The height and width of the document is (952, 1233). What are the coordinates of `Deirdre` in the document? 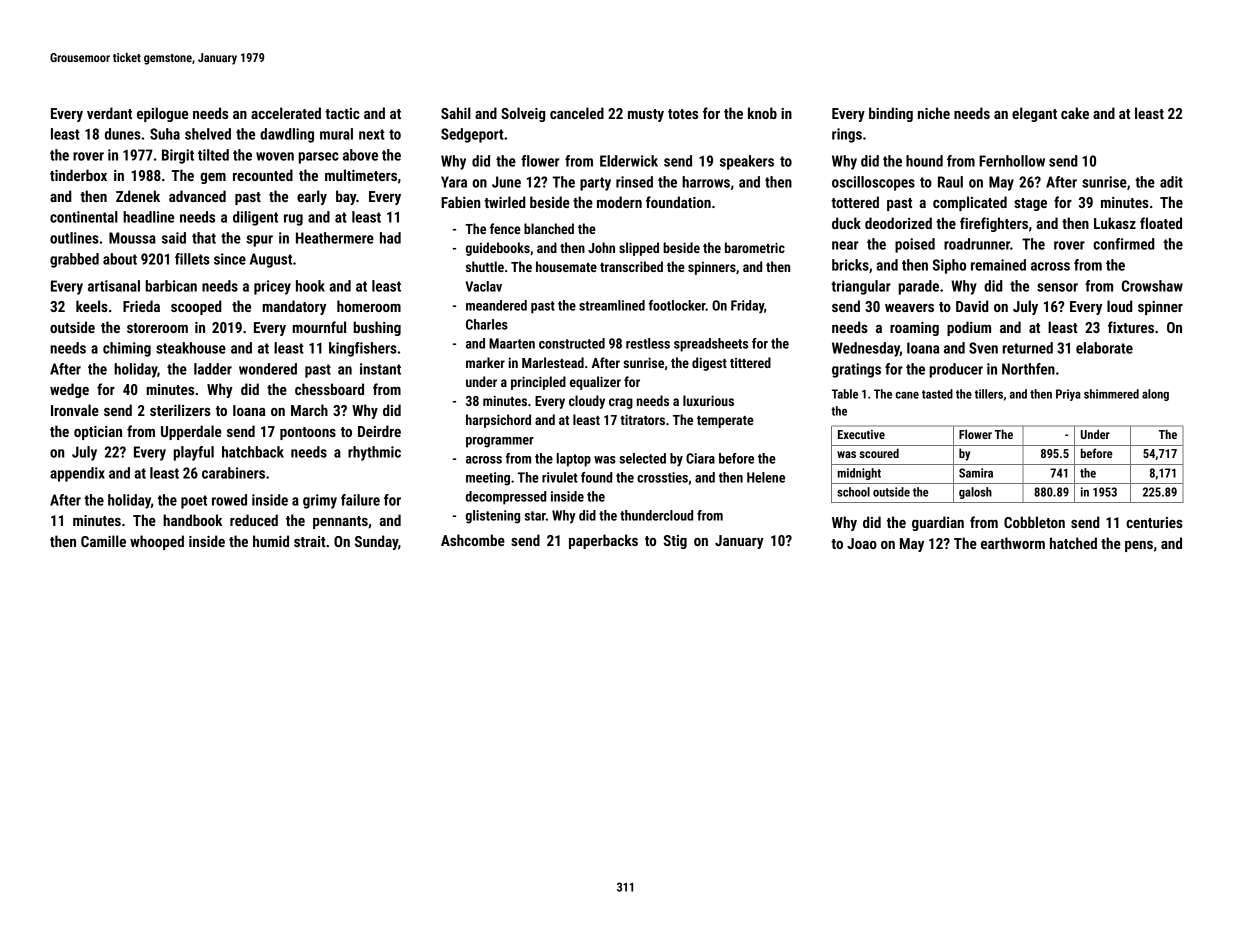 It's located at (379, 431).
